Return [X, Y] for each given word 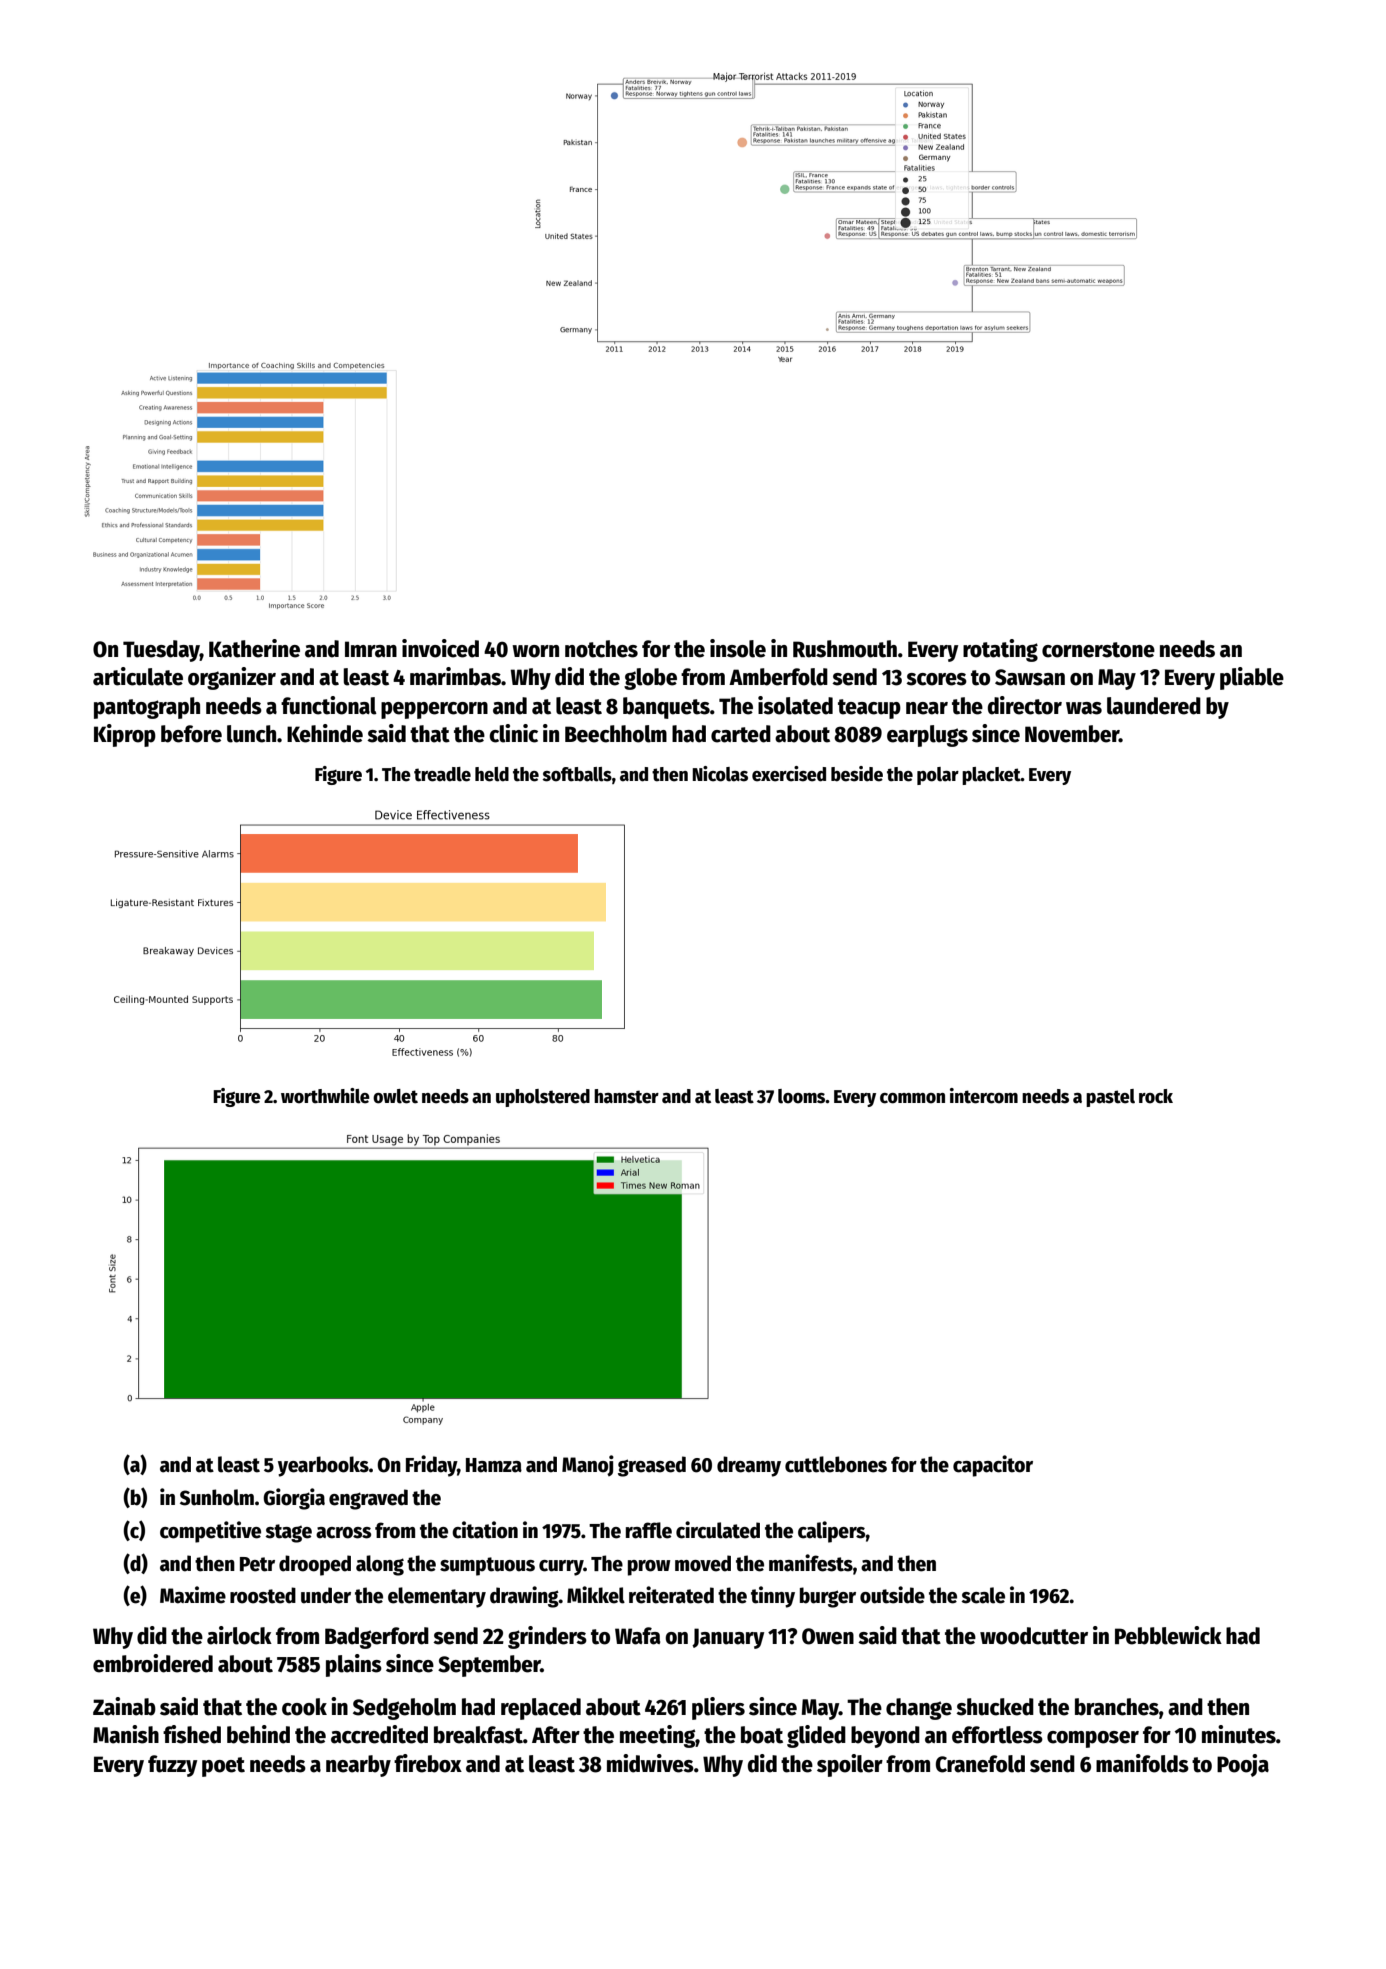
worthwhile [325, 1096]
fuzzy [172, 1766]
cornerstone [1098, 650]
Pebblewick [1168, 1635]
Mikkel [596, 1595]
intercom [984, 1096]
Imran [371, 649]
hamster [626, 1096]
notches [601, 649]
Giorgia [294, 1499]
